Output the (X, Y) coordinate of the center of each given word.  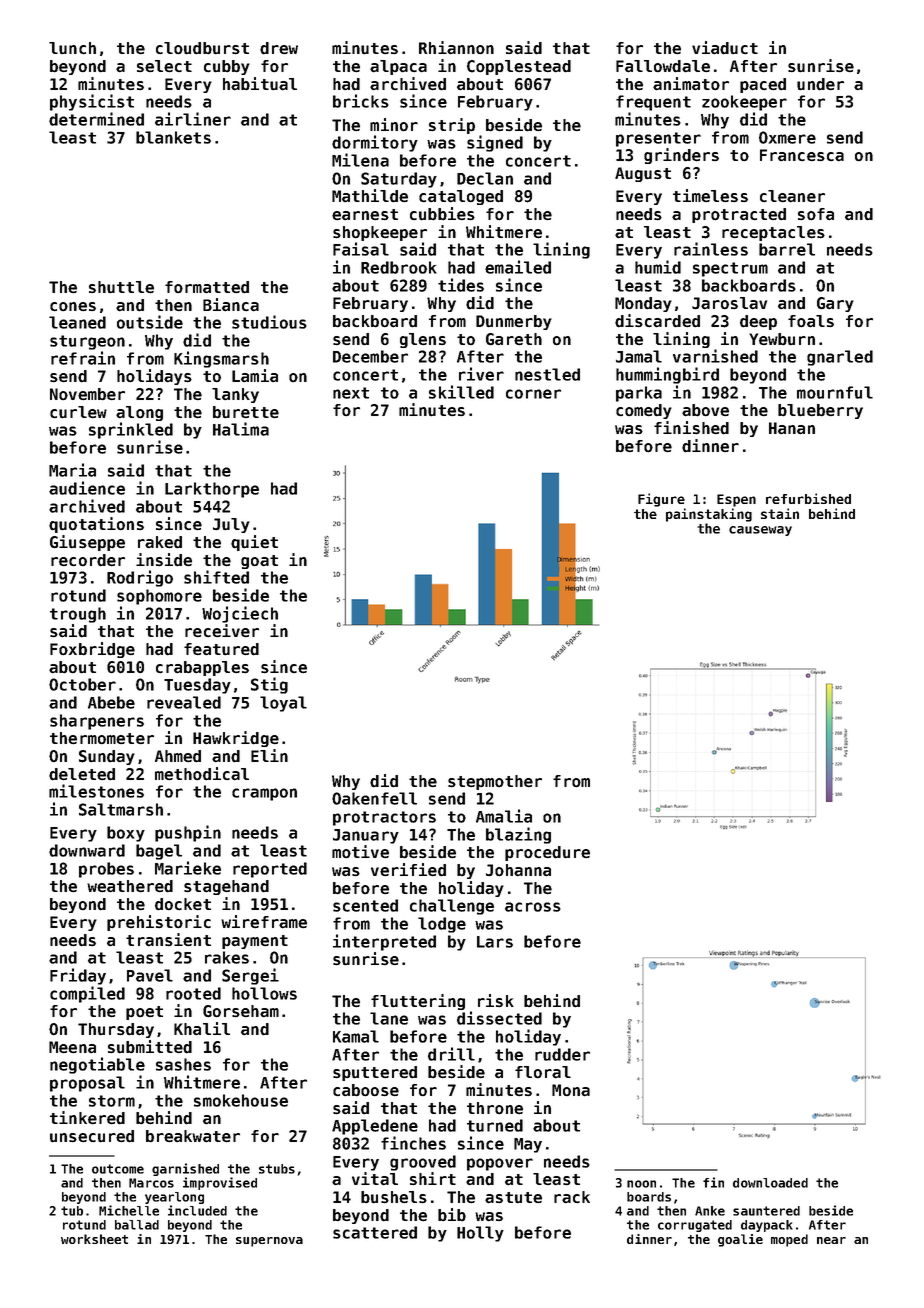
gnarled (840, 358)
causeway (760, 531)
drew (279, 48)
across (533, 907)
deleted (82, 774)
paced (763, 85)
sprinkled (131, 430)
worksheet (94, 1239)
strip (452, 126)
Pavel (150, 975)
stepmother (495, 782)
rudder (562, 1054)
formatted (207, 287)
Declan (485, 178)
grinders (681, 156)
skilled (461, 392)
